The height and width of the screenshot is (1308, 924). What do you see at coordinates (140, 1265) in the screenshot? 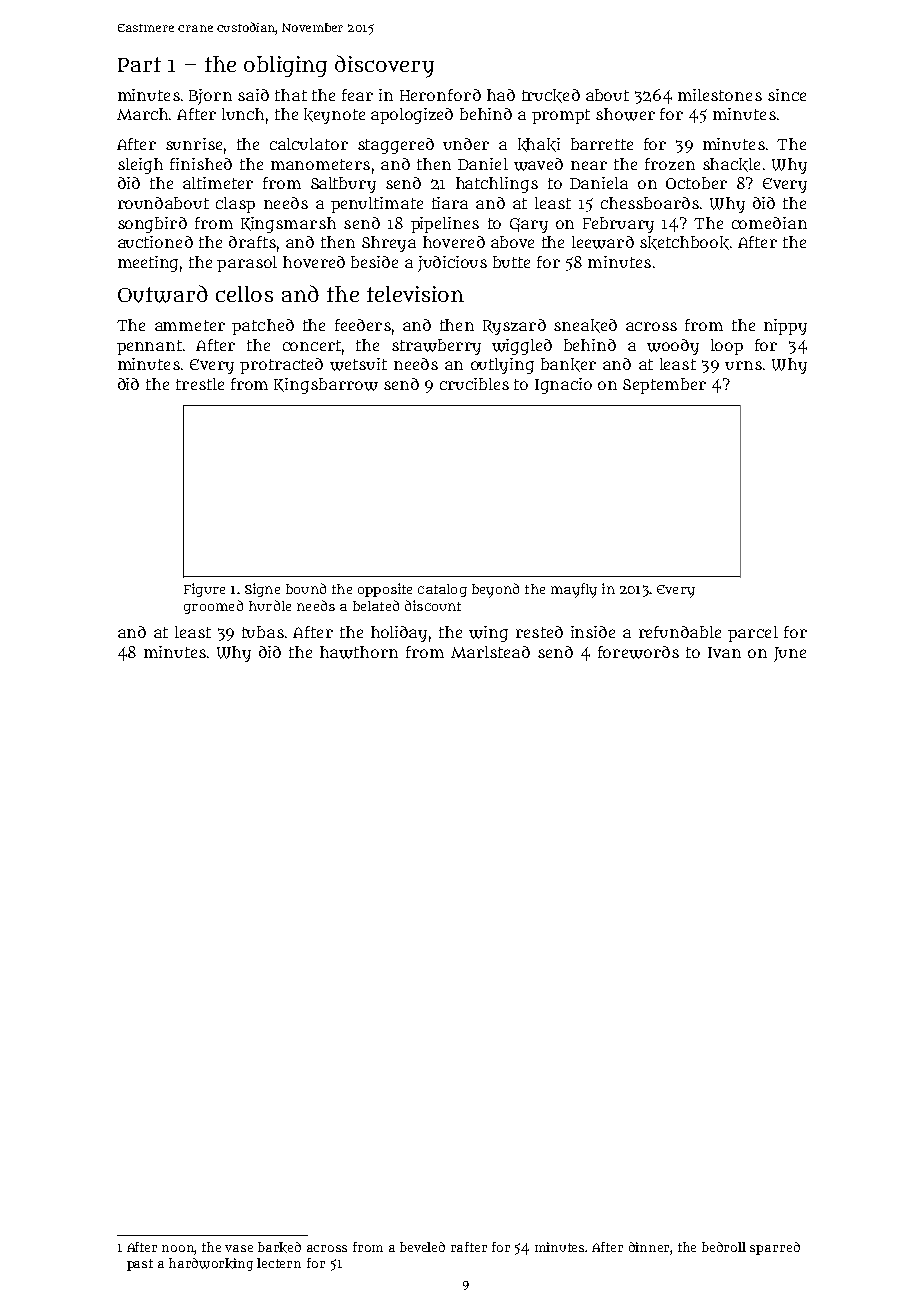
I see `past` at bounding box center [140, 1265].
